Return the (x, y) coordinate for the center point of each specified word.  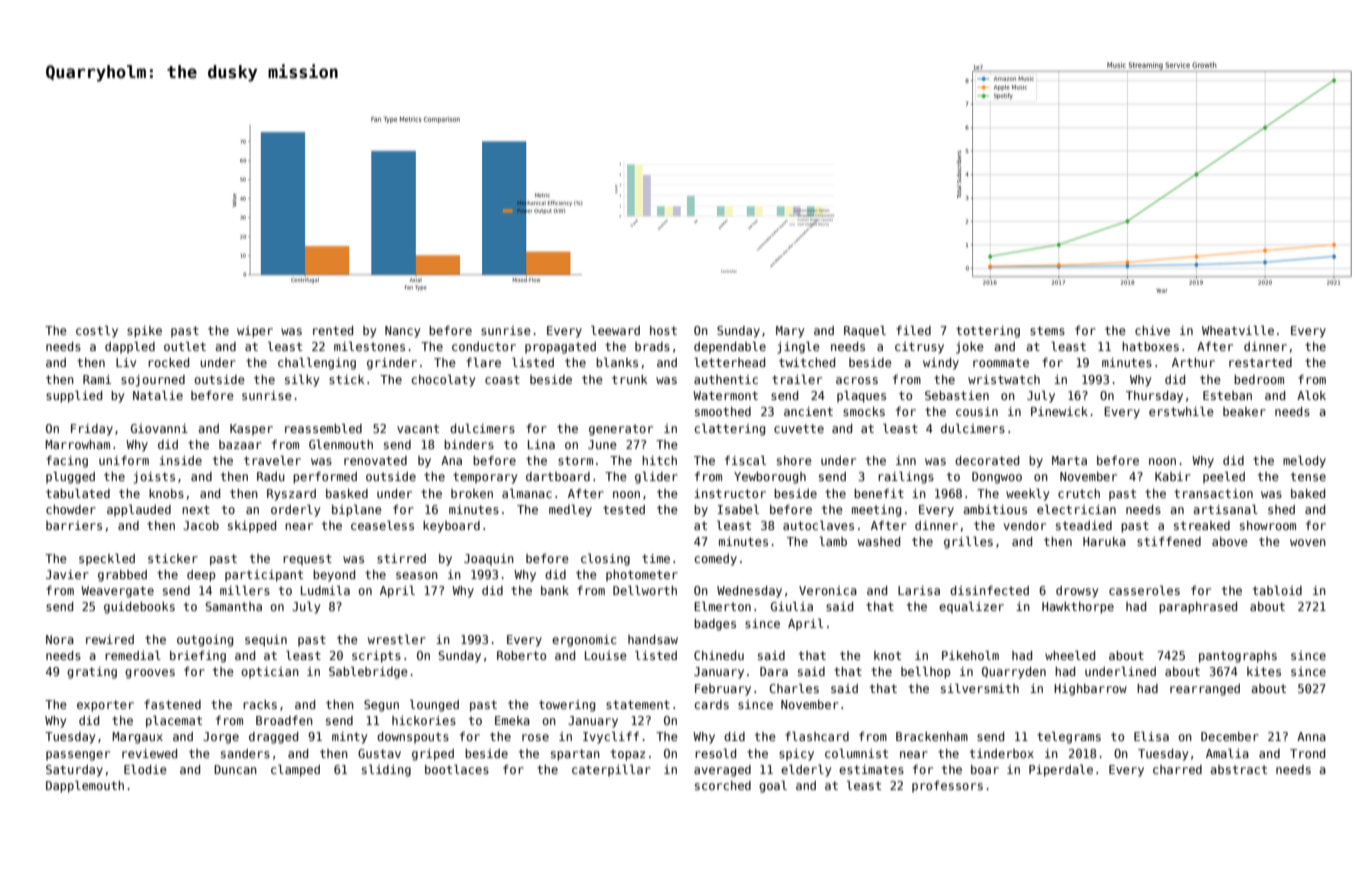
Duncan (235, 769)
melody (1304, 461)
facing (67, 462)
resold (715, 753)
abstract (1238, 769)
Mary (790, 332)
